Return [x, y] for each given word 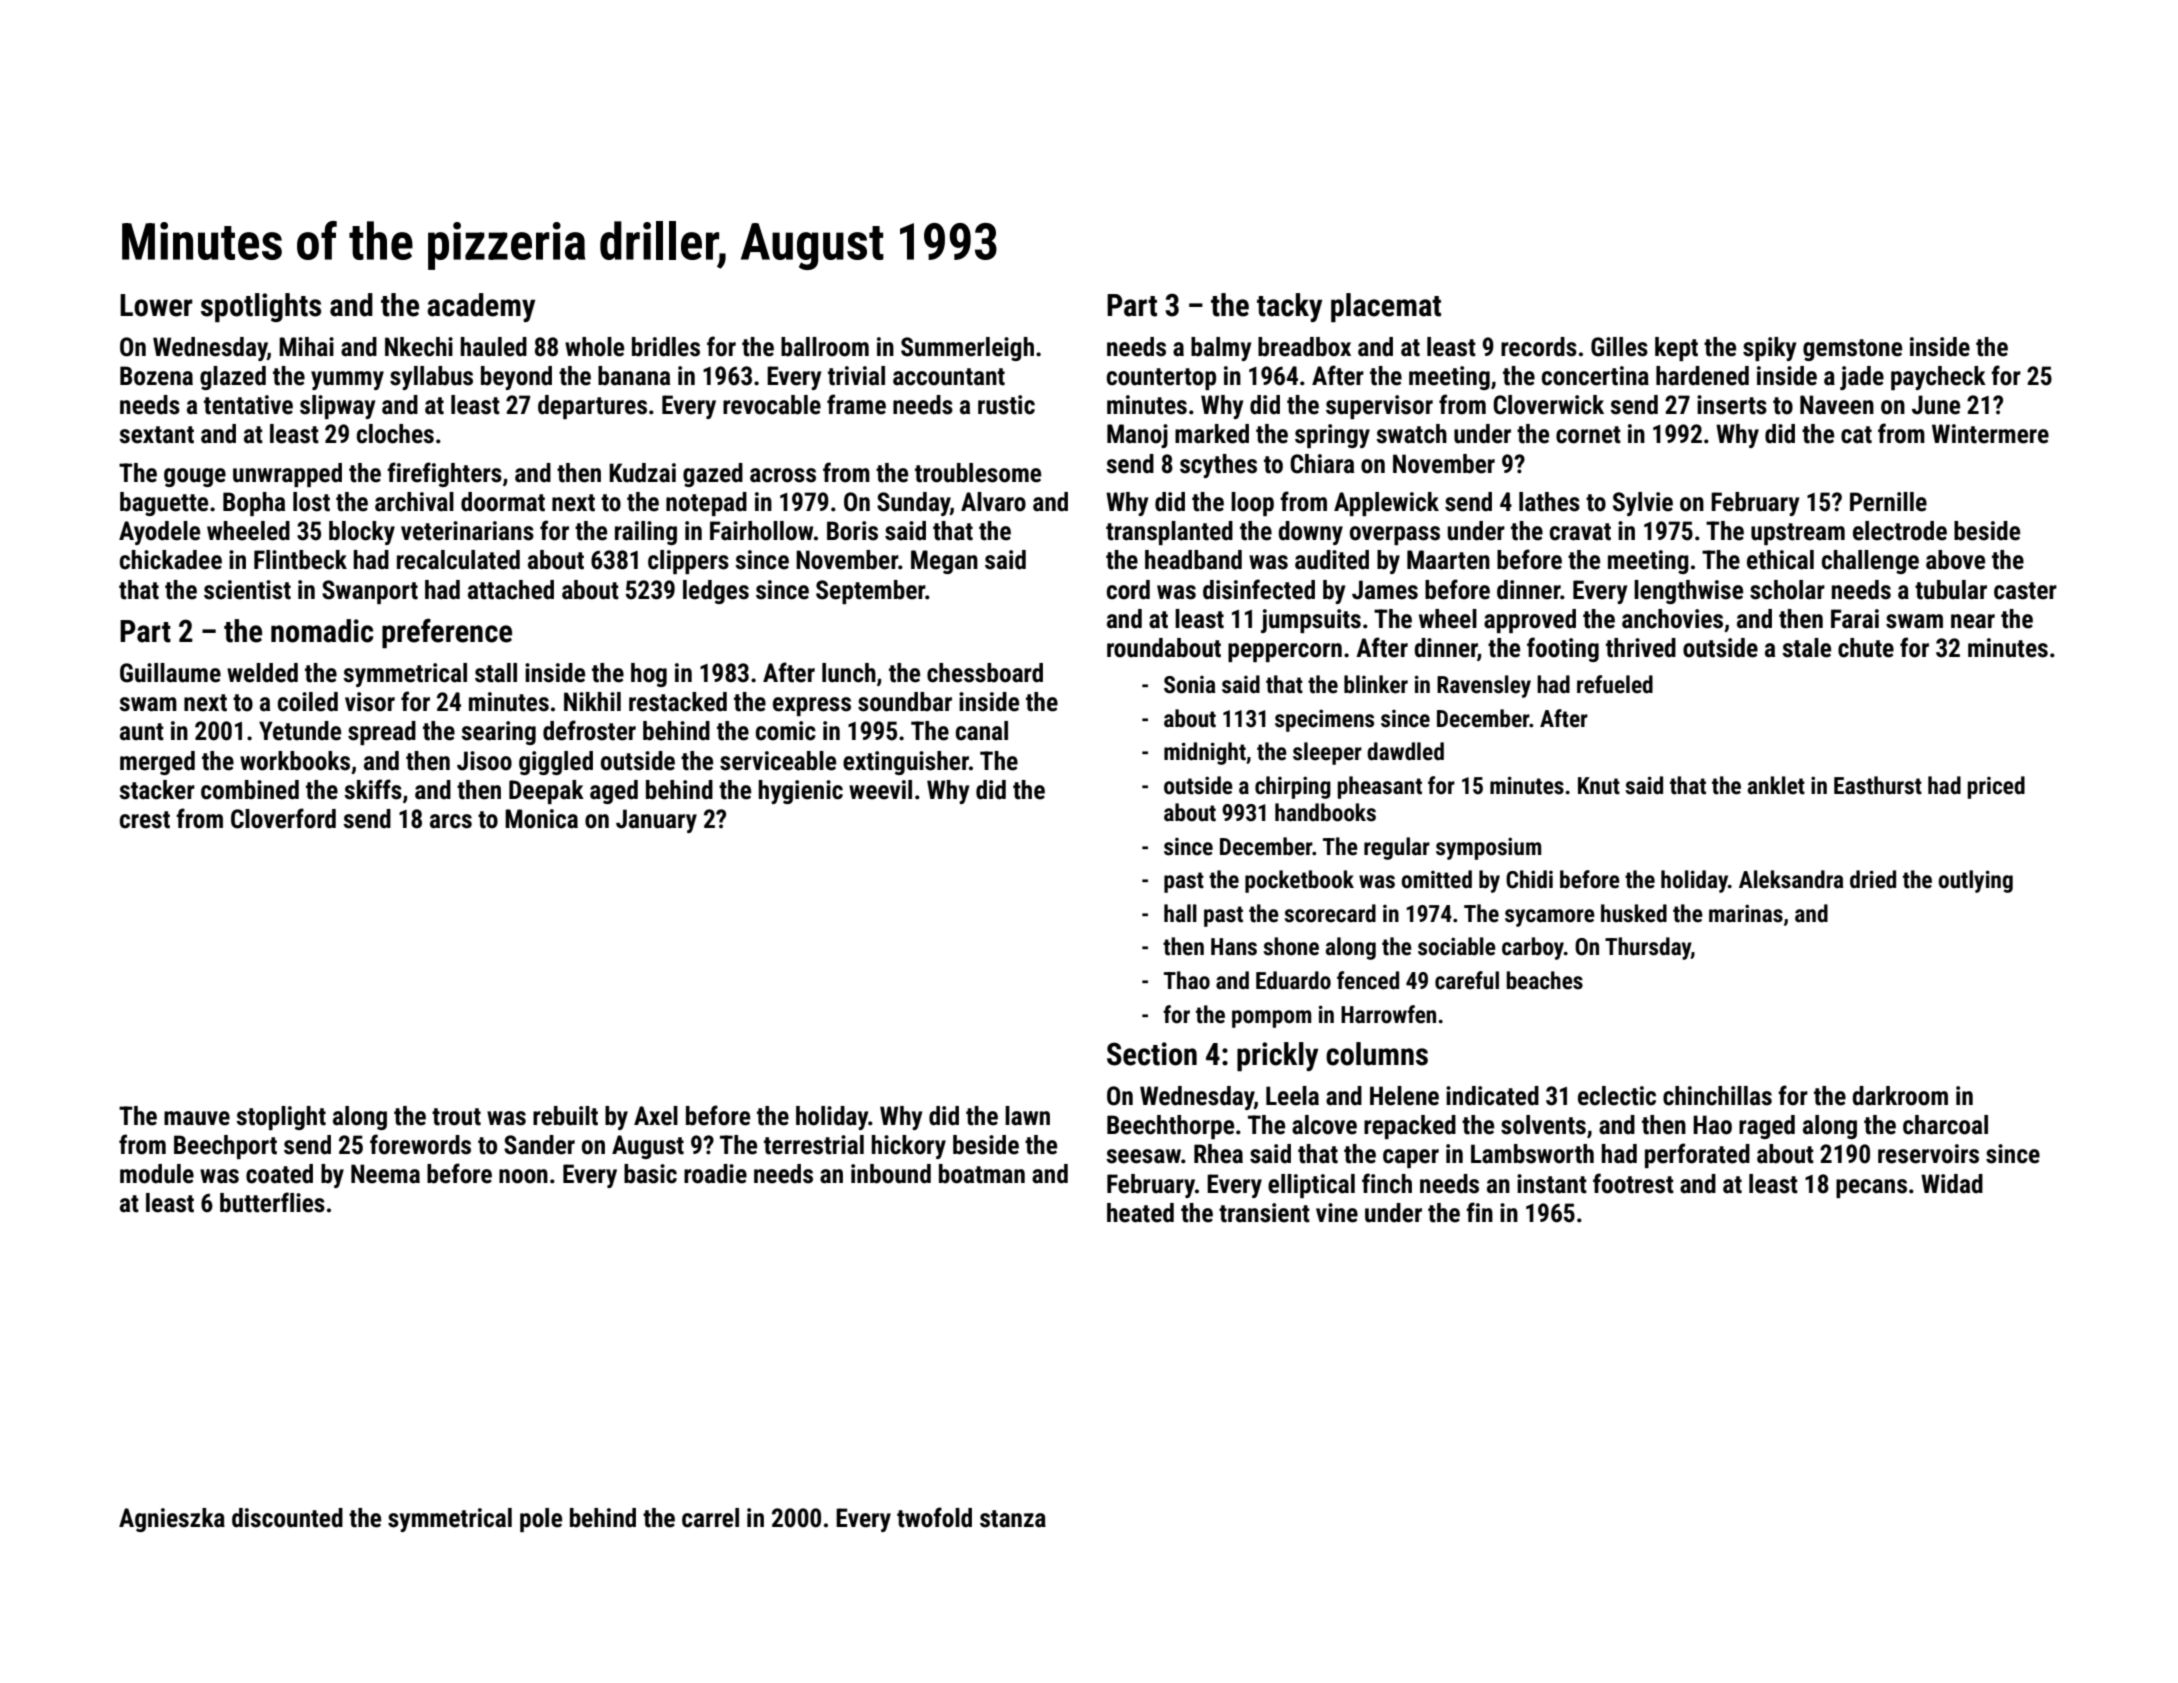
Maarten [1448, 560]
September [870, 592]
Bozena [156, 376]
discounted [287, 1518]
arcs [451, 821]
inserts [1732, 405]
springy [1332, 436]
